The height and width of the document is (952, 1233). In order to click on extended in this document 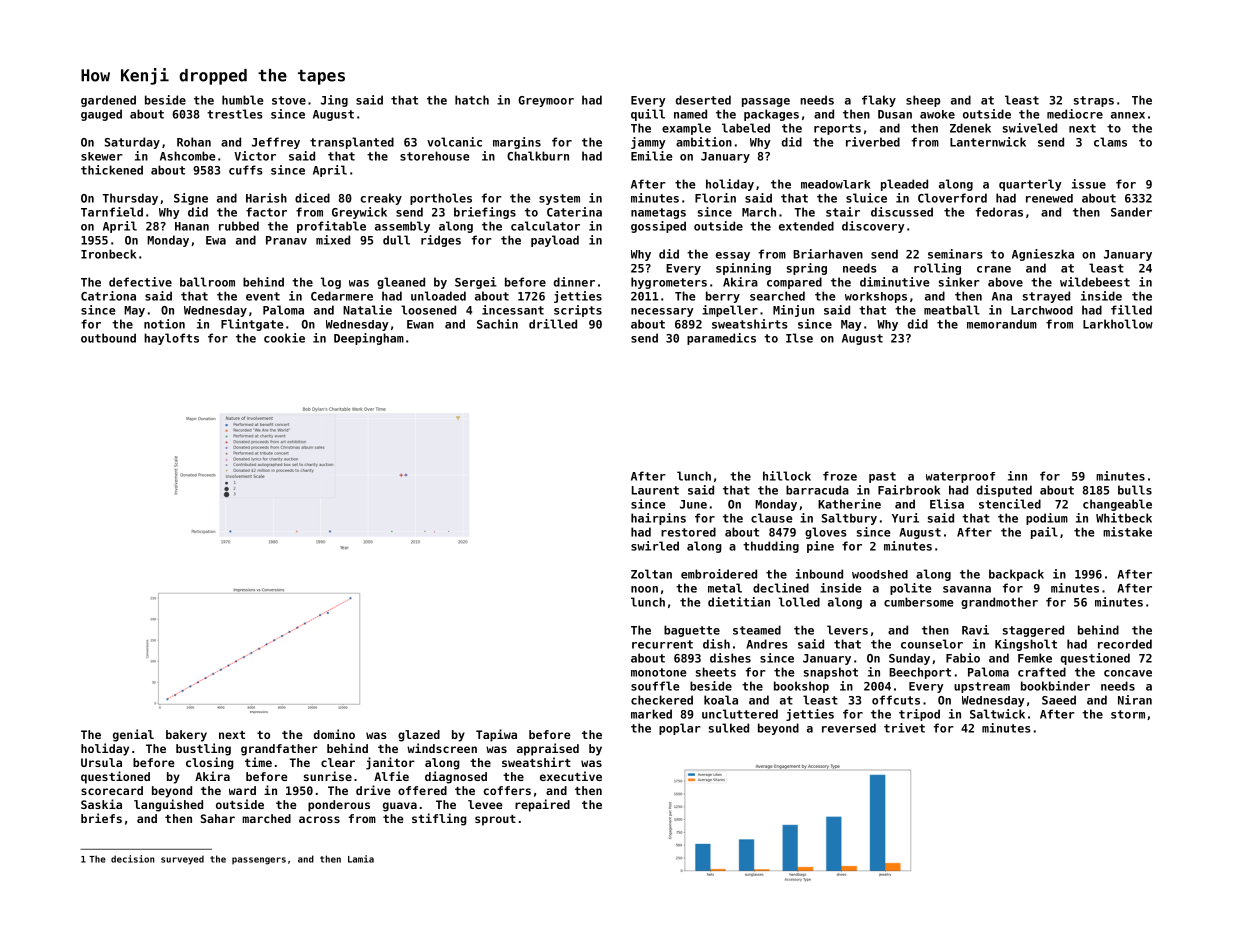, I will do `click(806, 226)`.
